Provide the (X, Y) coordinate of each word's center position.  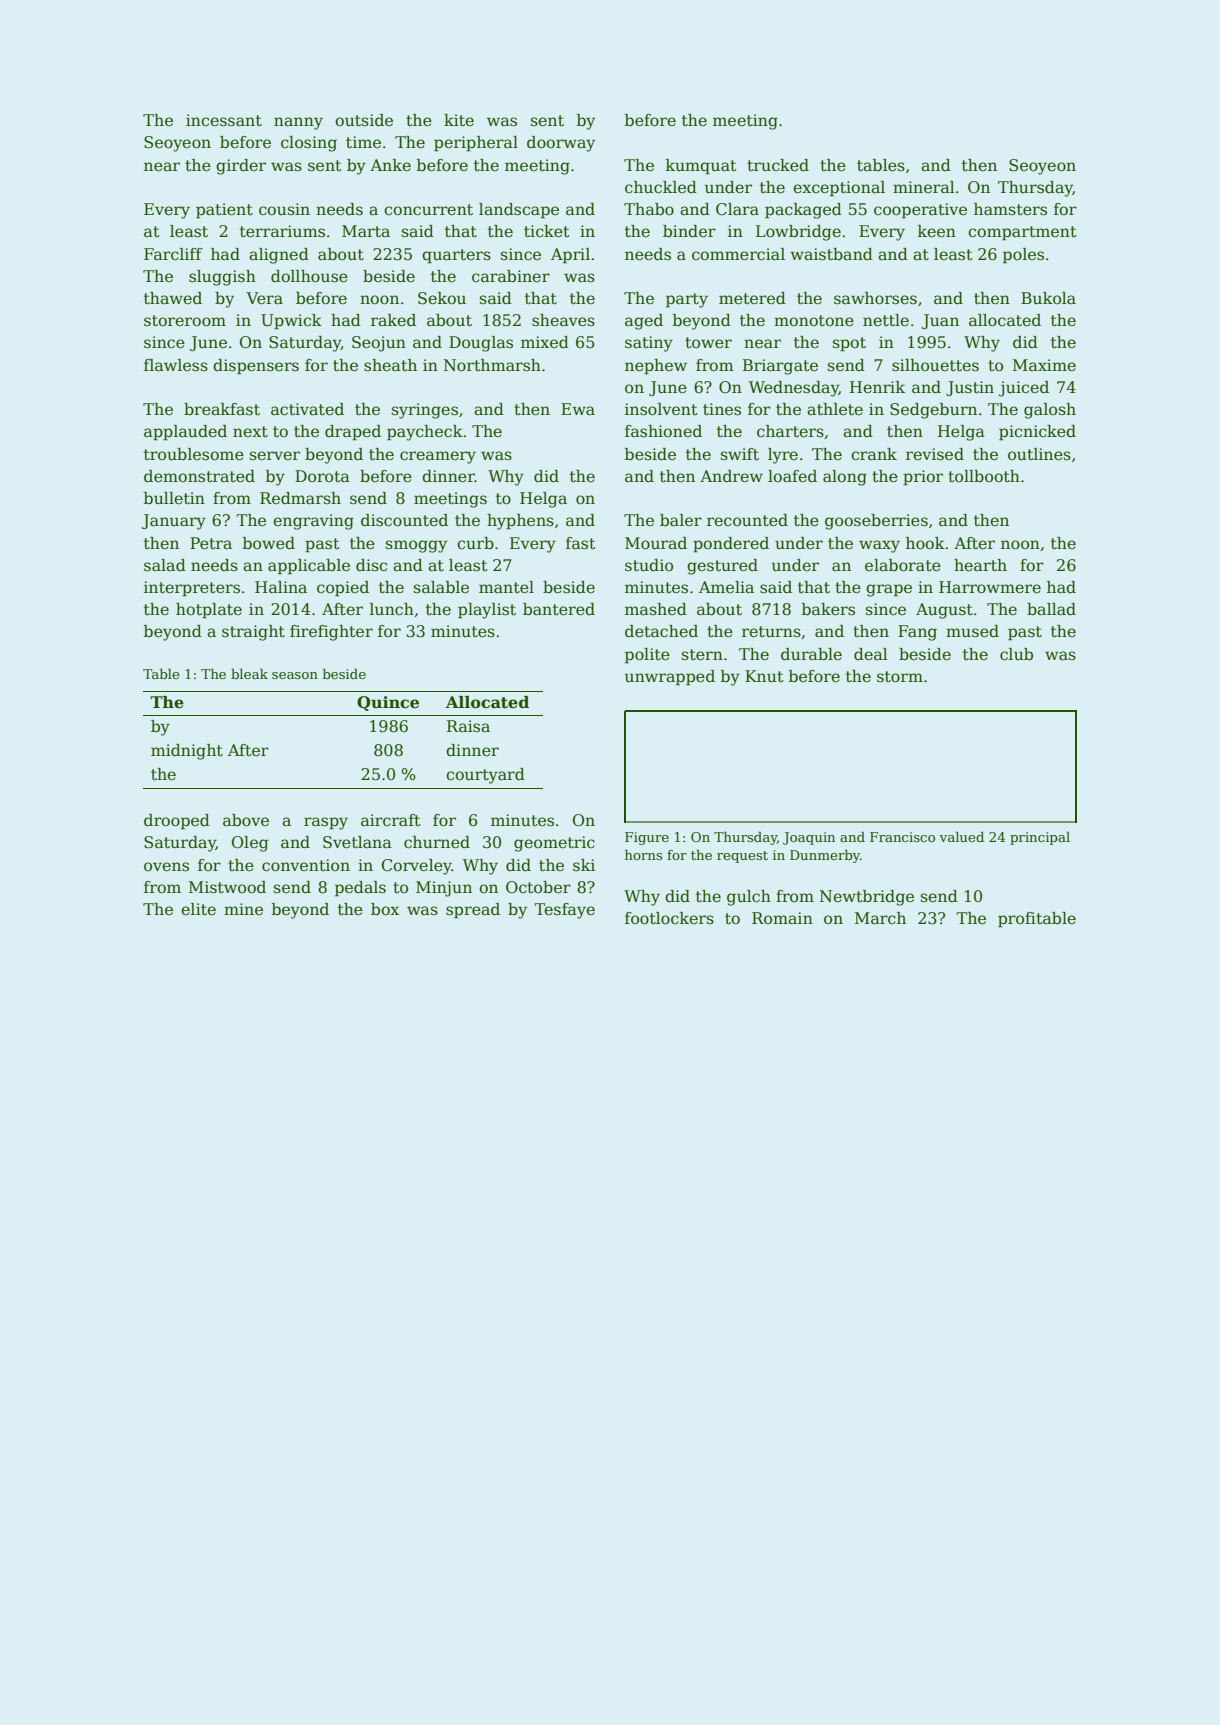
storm (900, 677)
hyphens (520, 522)
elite (198, 909)
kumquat (701, 167)
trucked (778, 165)
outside (364, 120)
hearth (980, 565)
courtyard (485, 776)
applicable (309, 567)
